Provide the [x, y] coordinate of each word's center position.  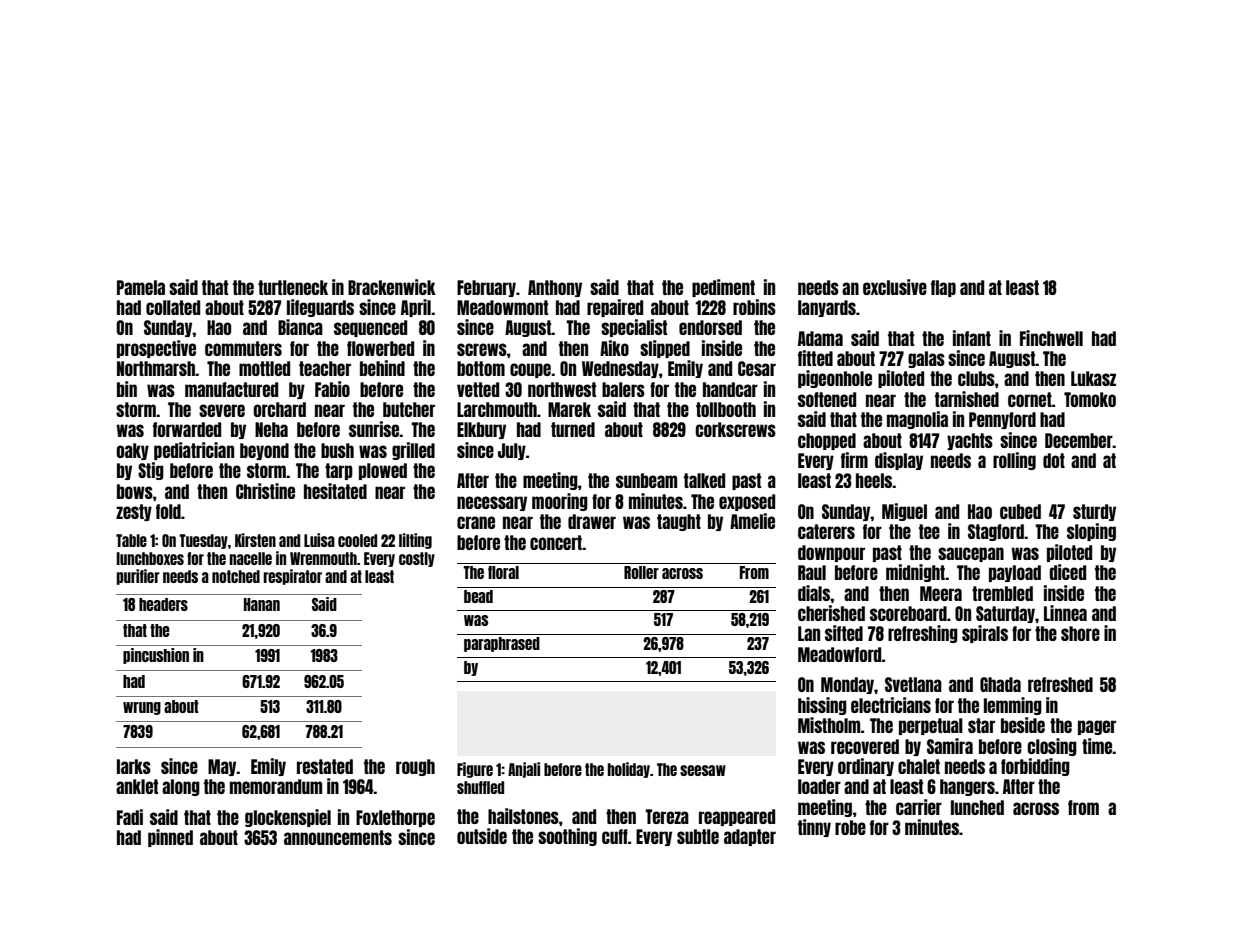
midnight [915, 573]
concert [556, 542]
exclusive [895, 287]
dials [814, 593]
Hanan [262, 604]
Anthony [555, 288]
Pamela [141, 287]
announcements [338, 837]
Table [131, 540]
